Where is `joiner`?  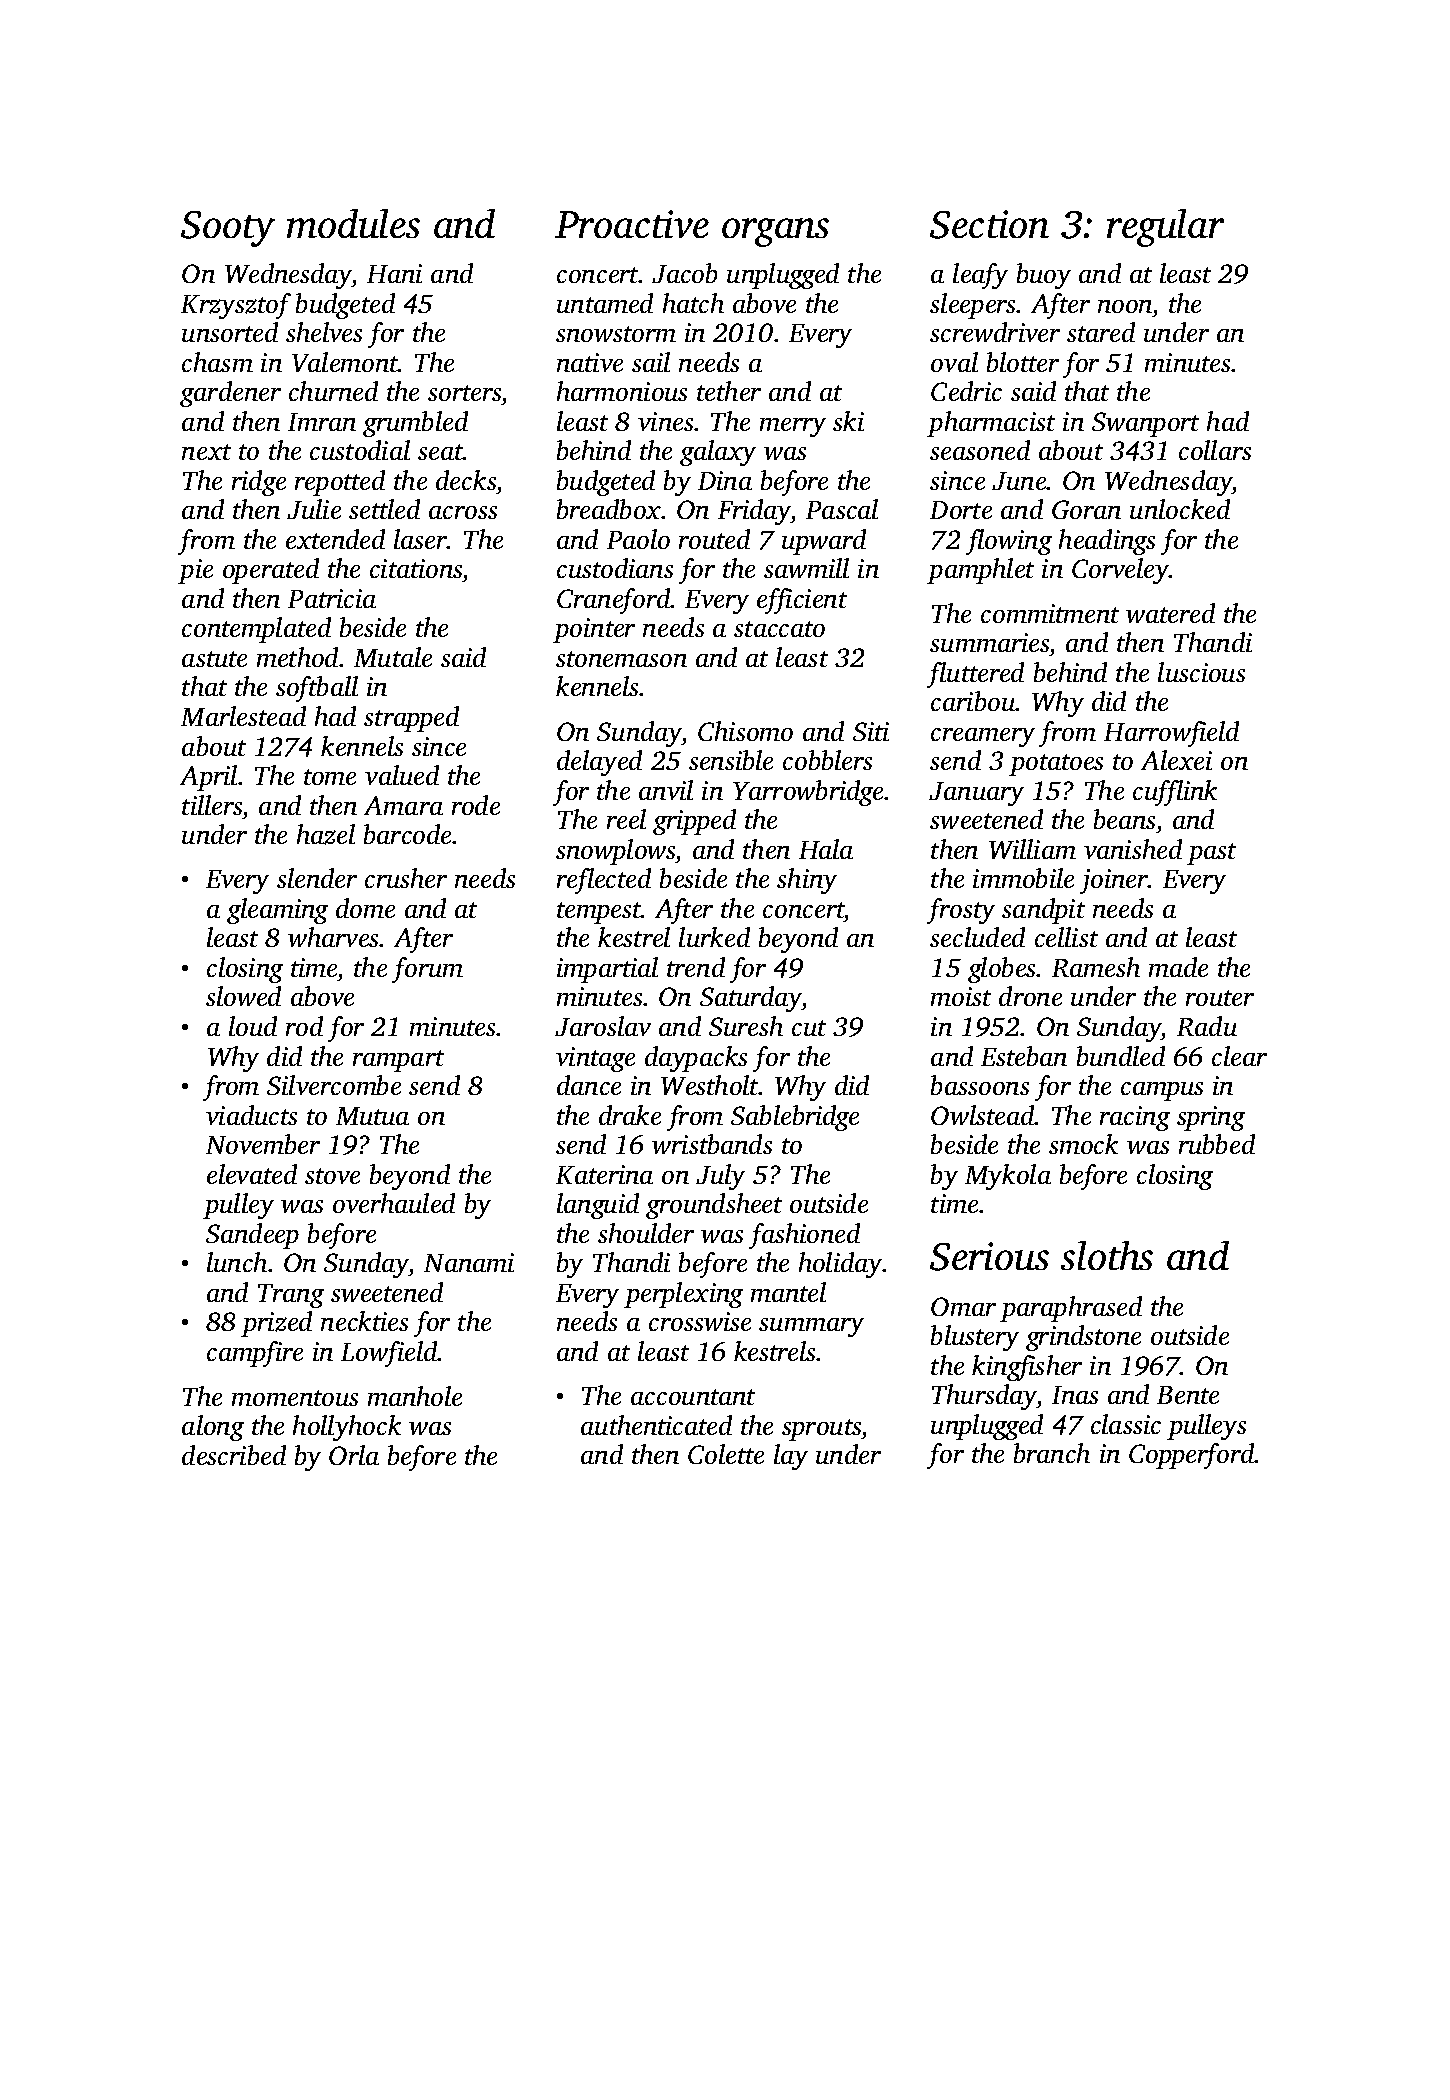
joiner is located at coordinates (1114, 881).
